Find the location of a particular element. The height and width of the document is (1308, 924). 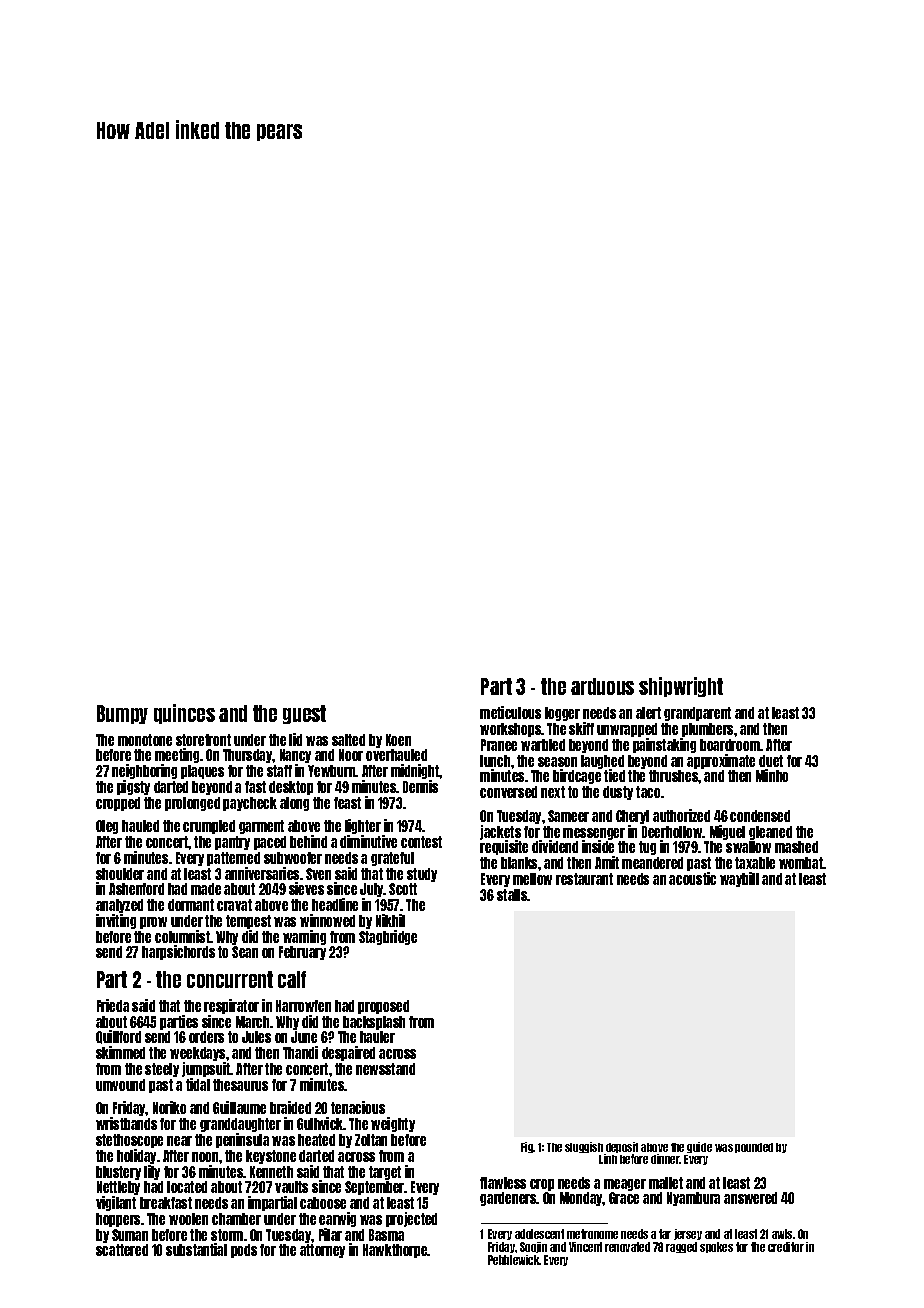

proposed is located at coordinates (383, 1007).
